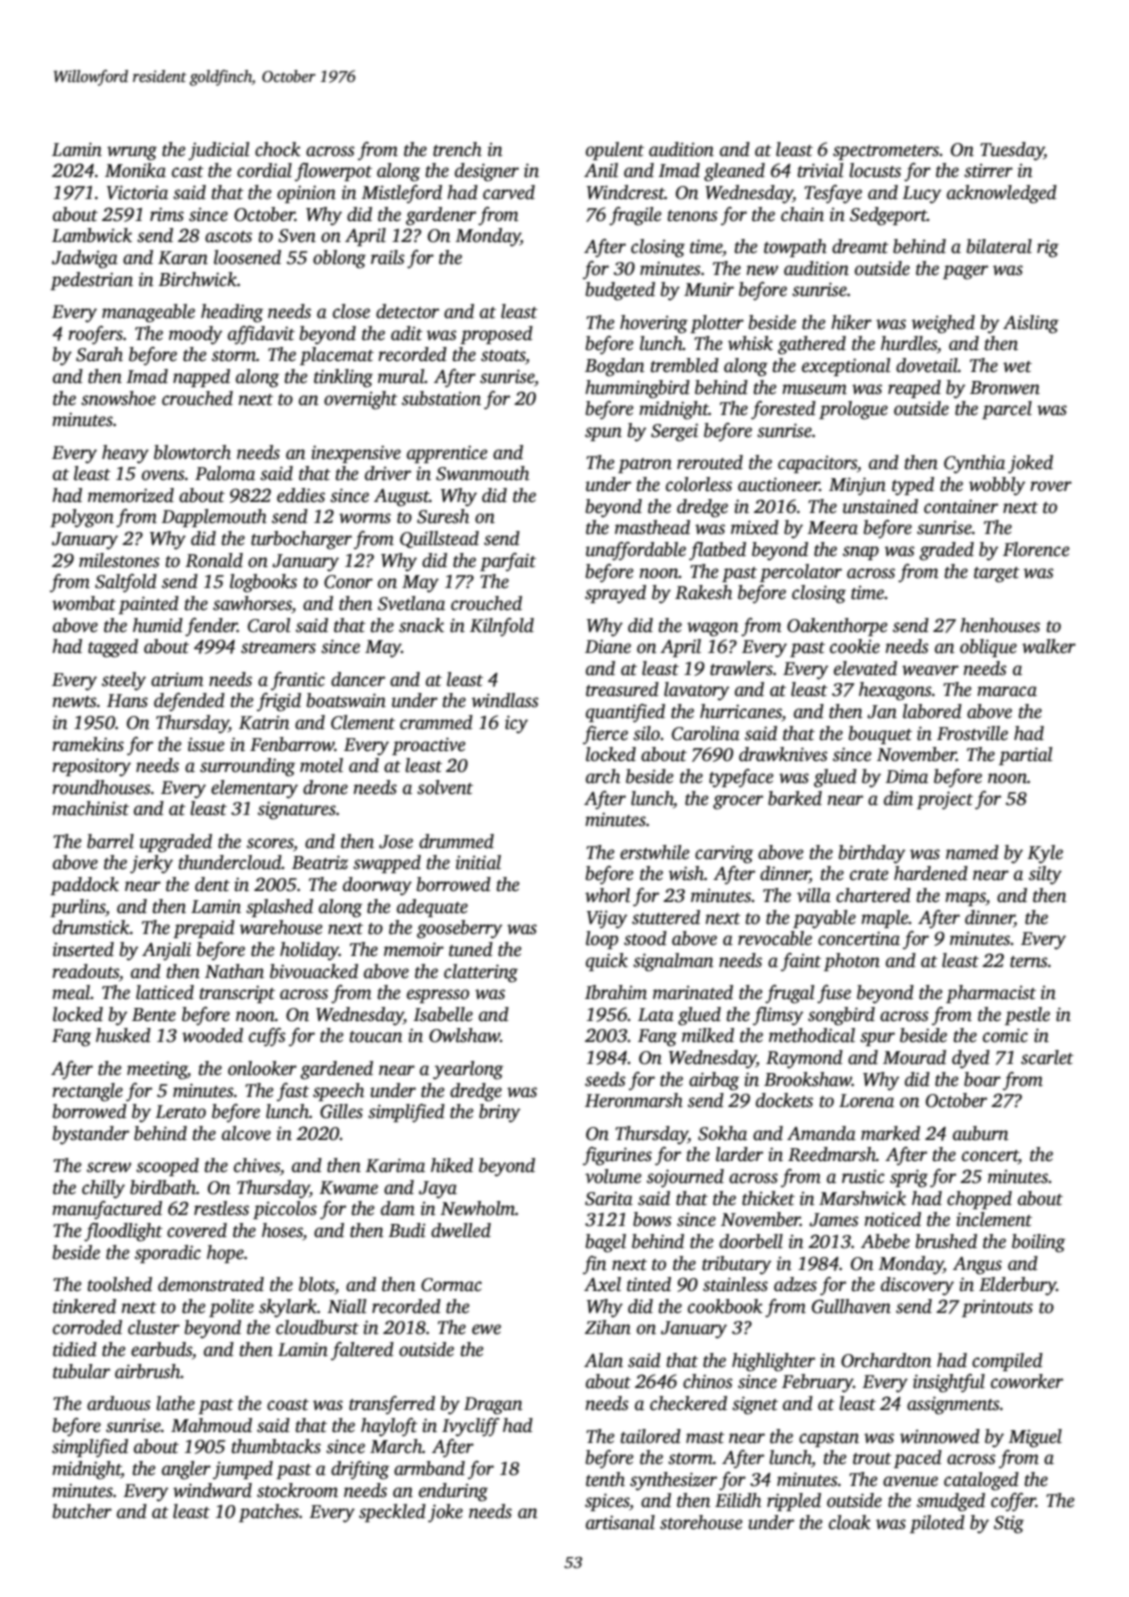 The image size is (1129, 1597). I want to click on maple, so click(885, 919).
